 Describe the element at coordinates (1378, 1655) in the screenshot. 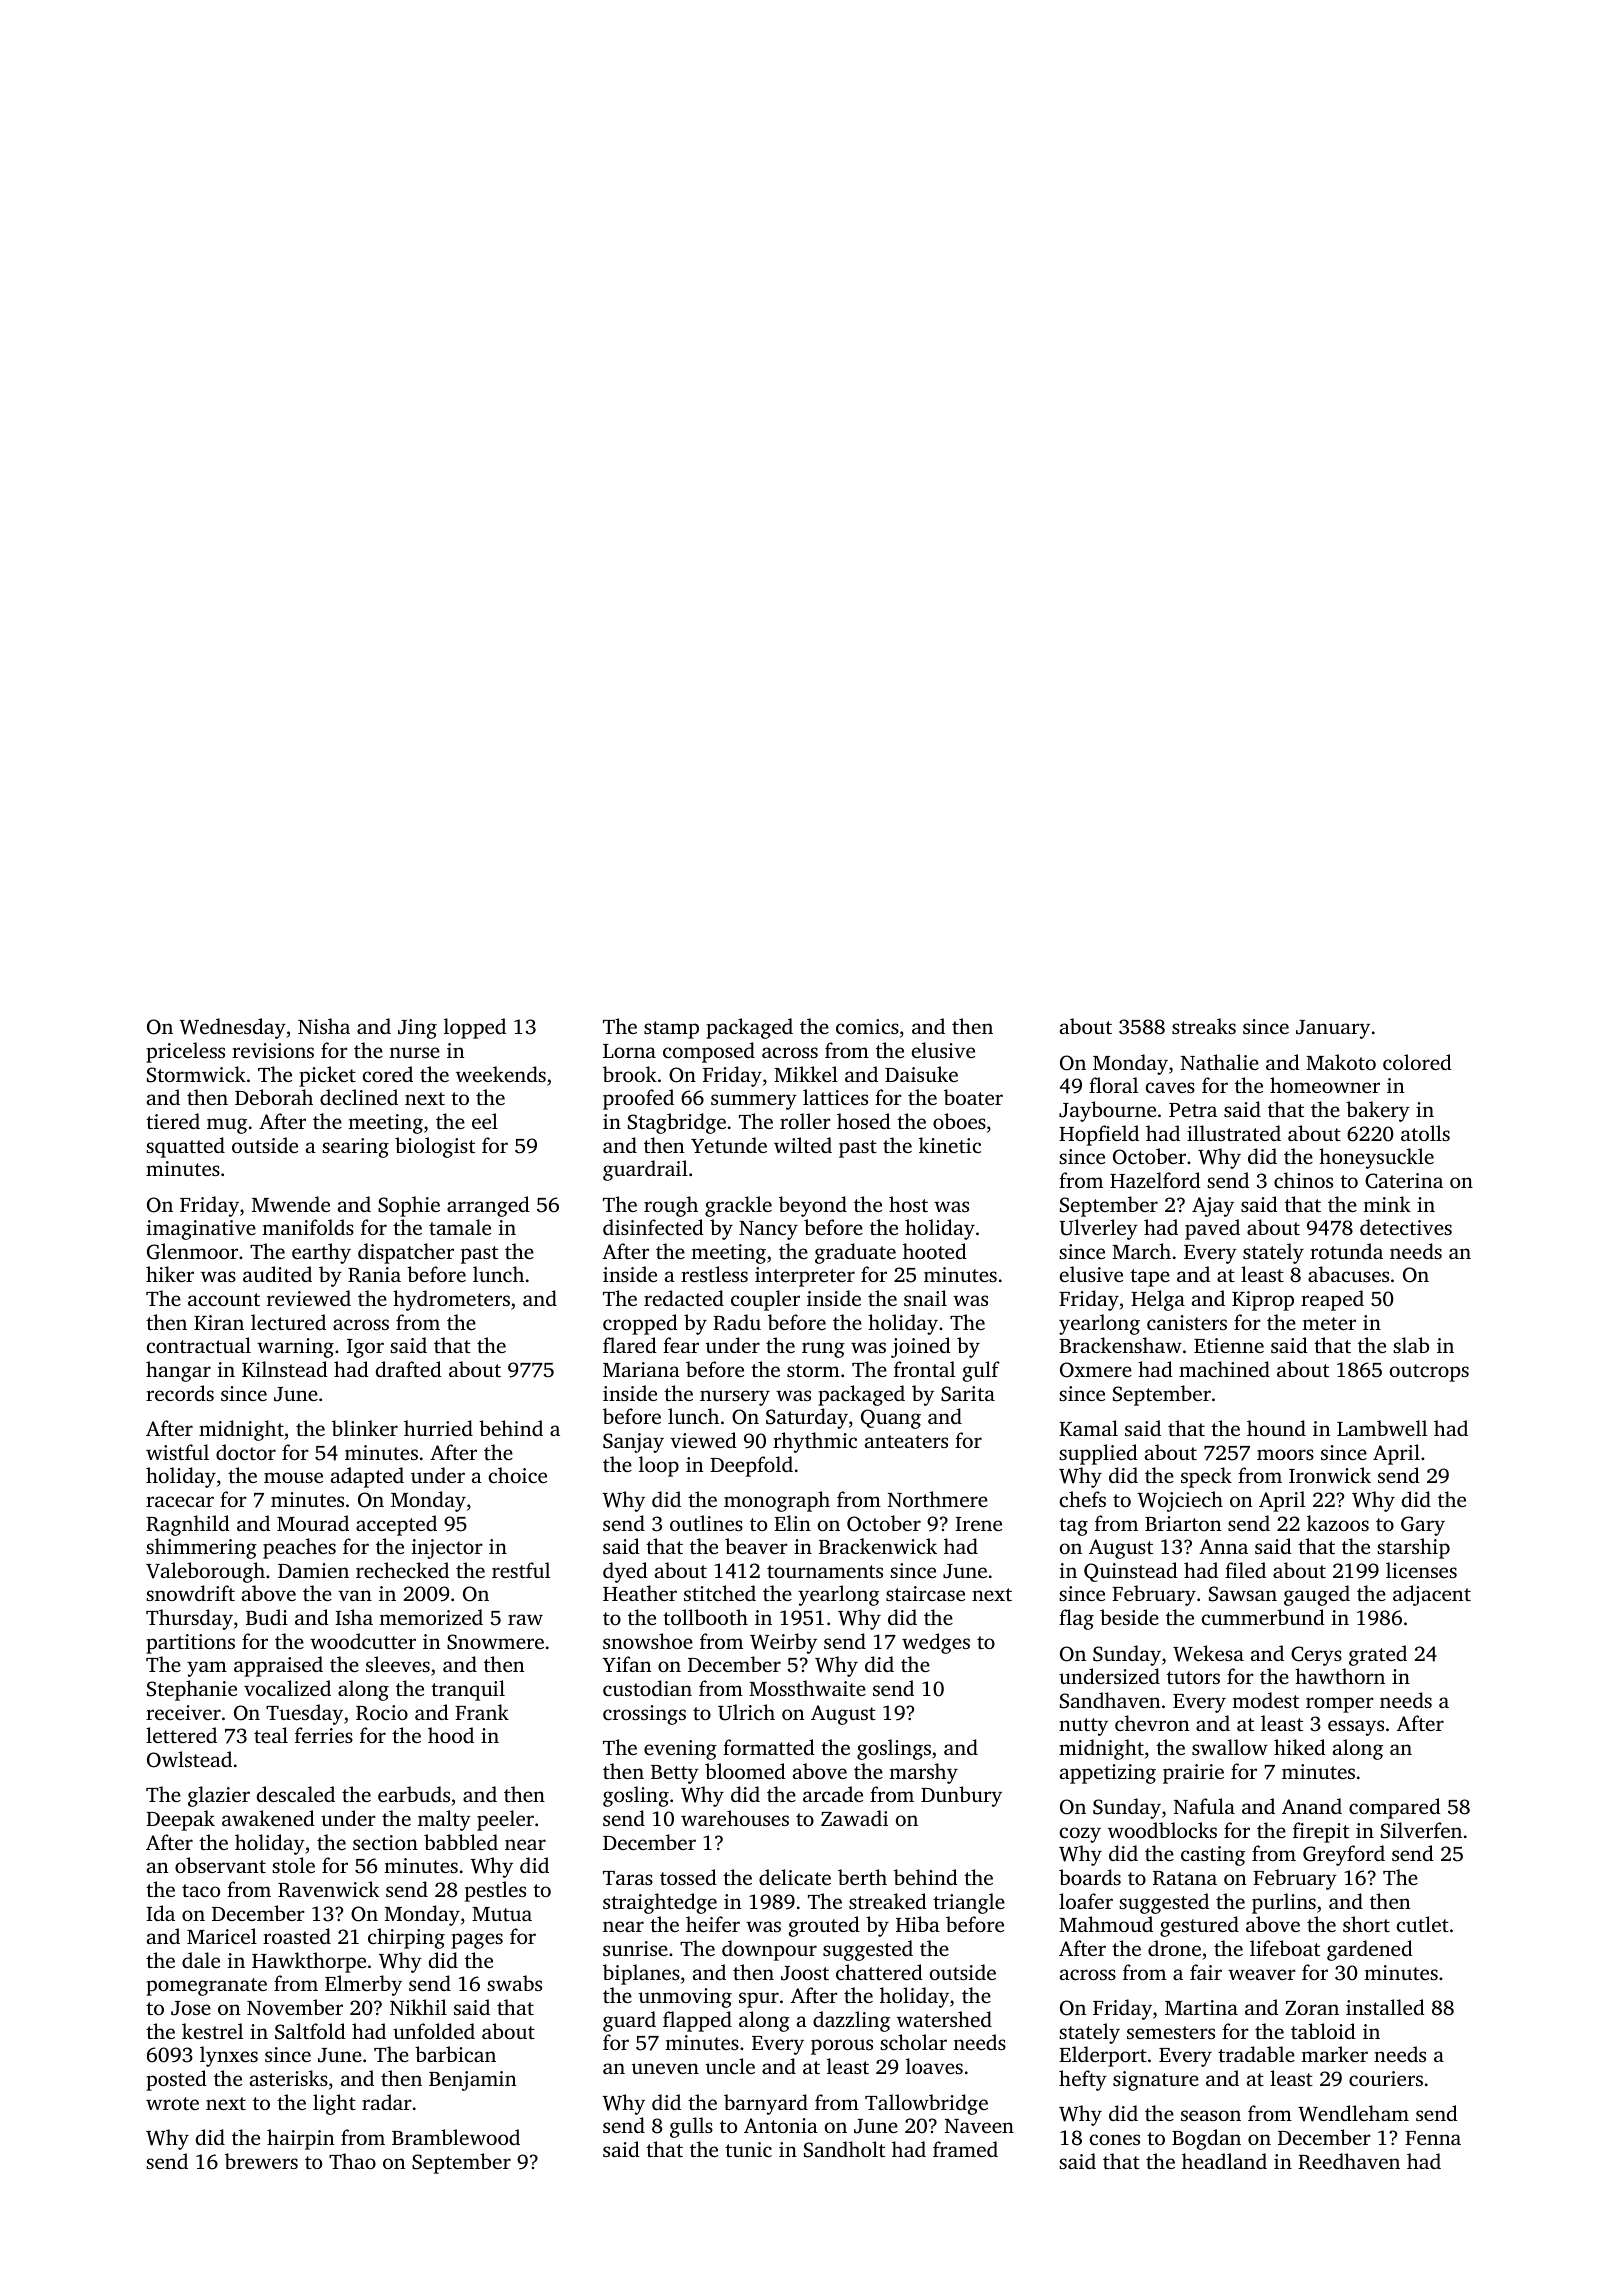

I see `grated` at that location.
